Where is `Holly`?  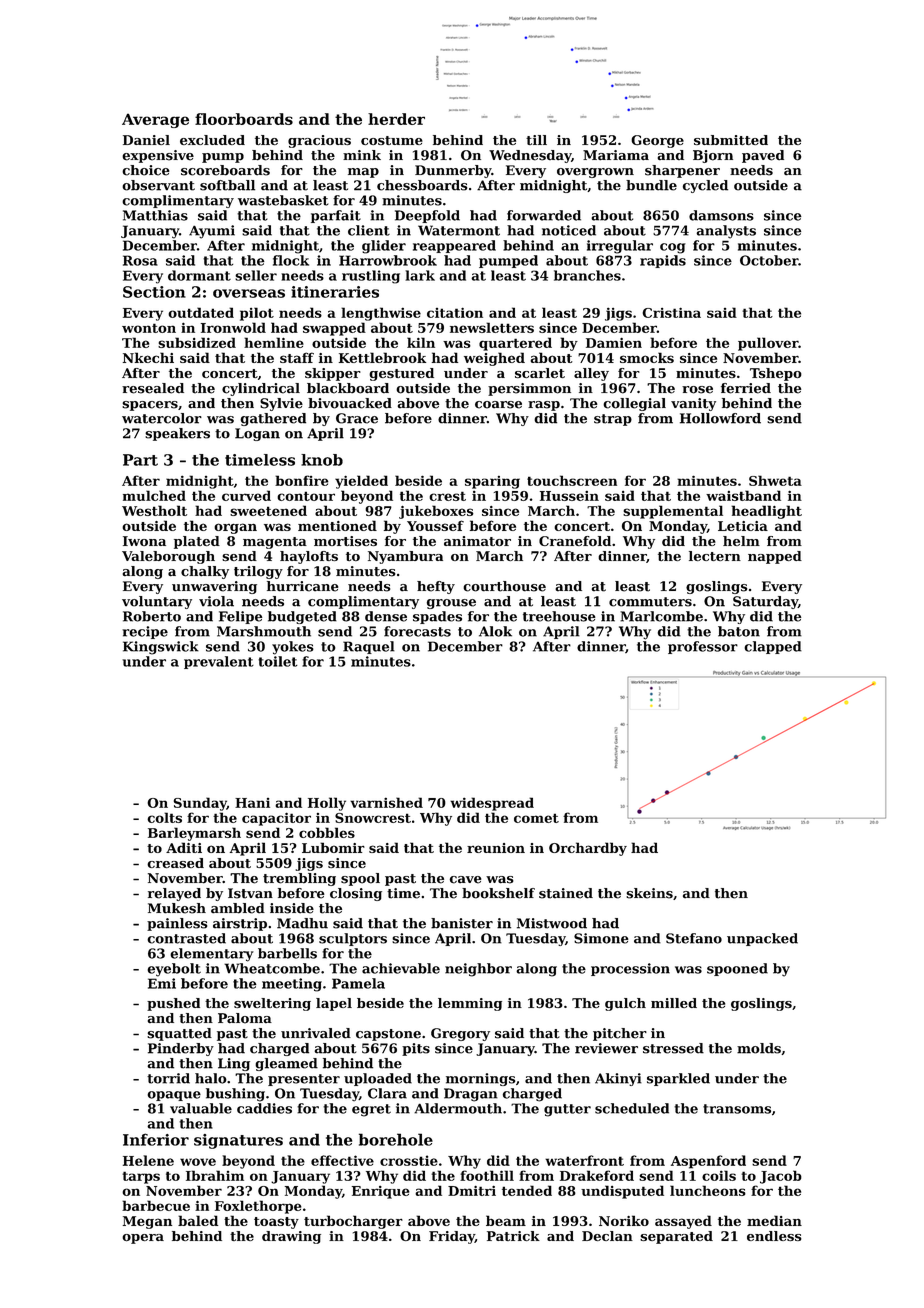 Holly is located at coordinates (327, 804).
